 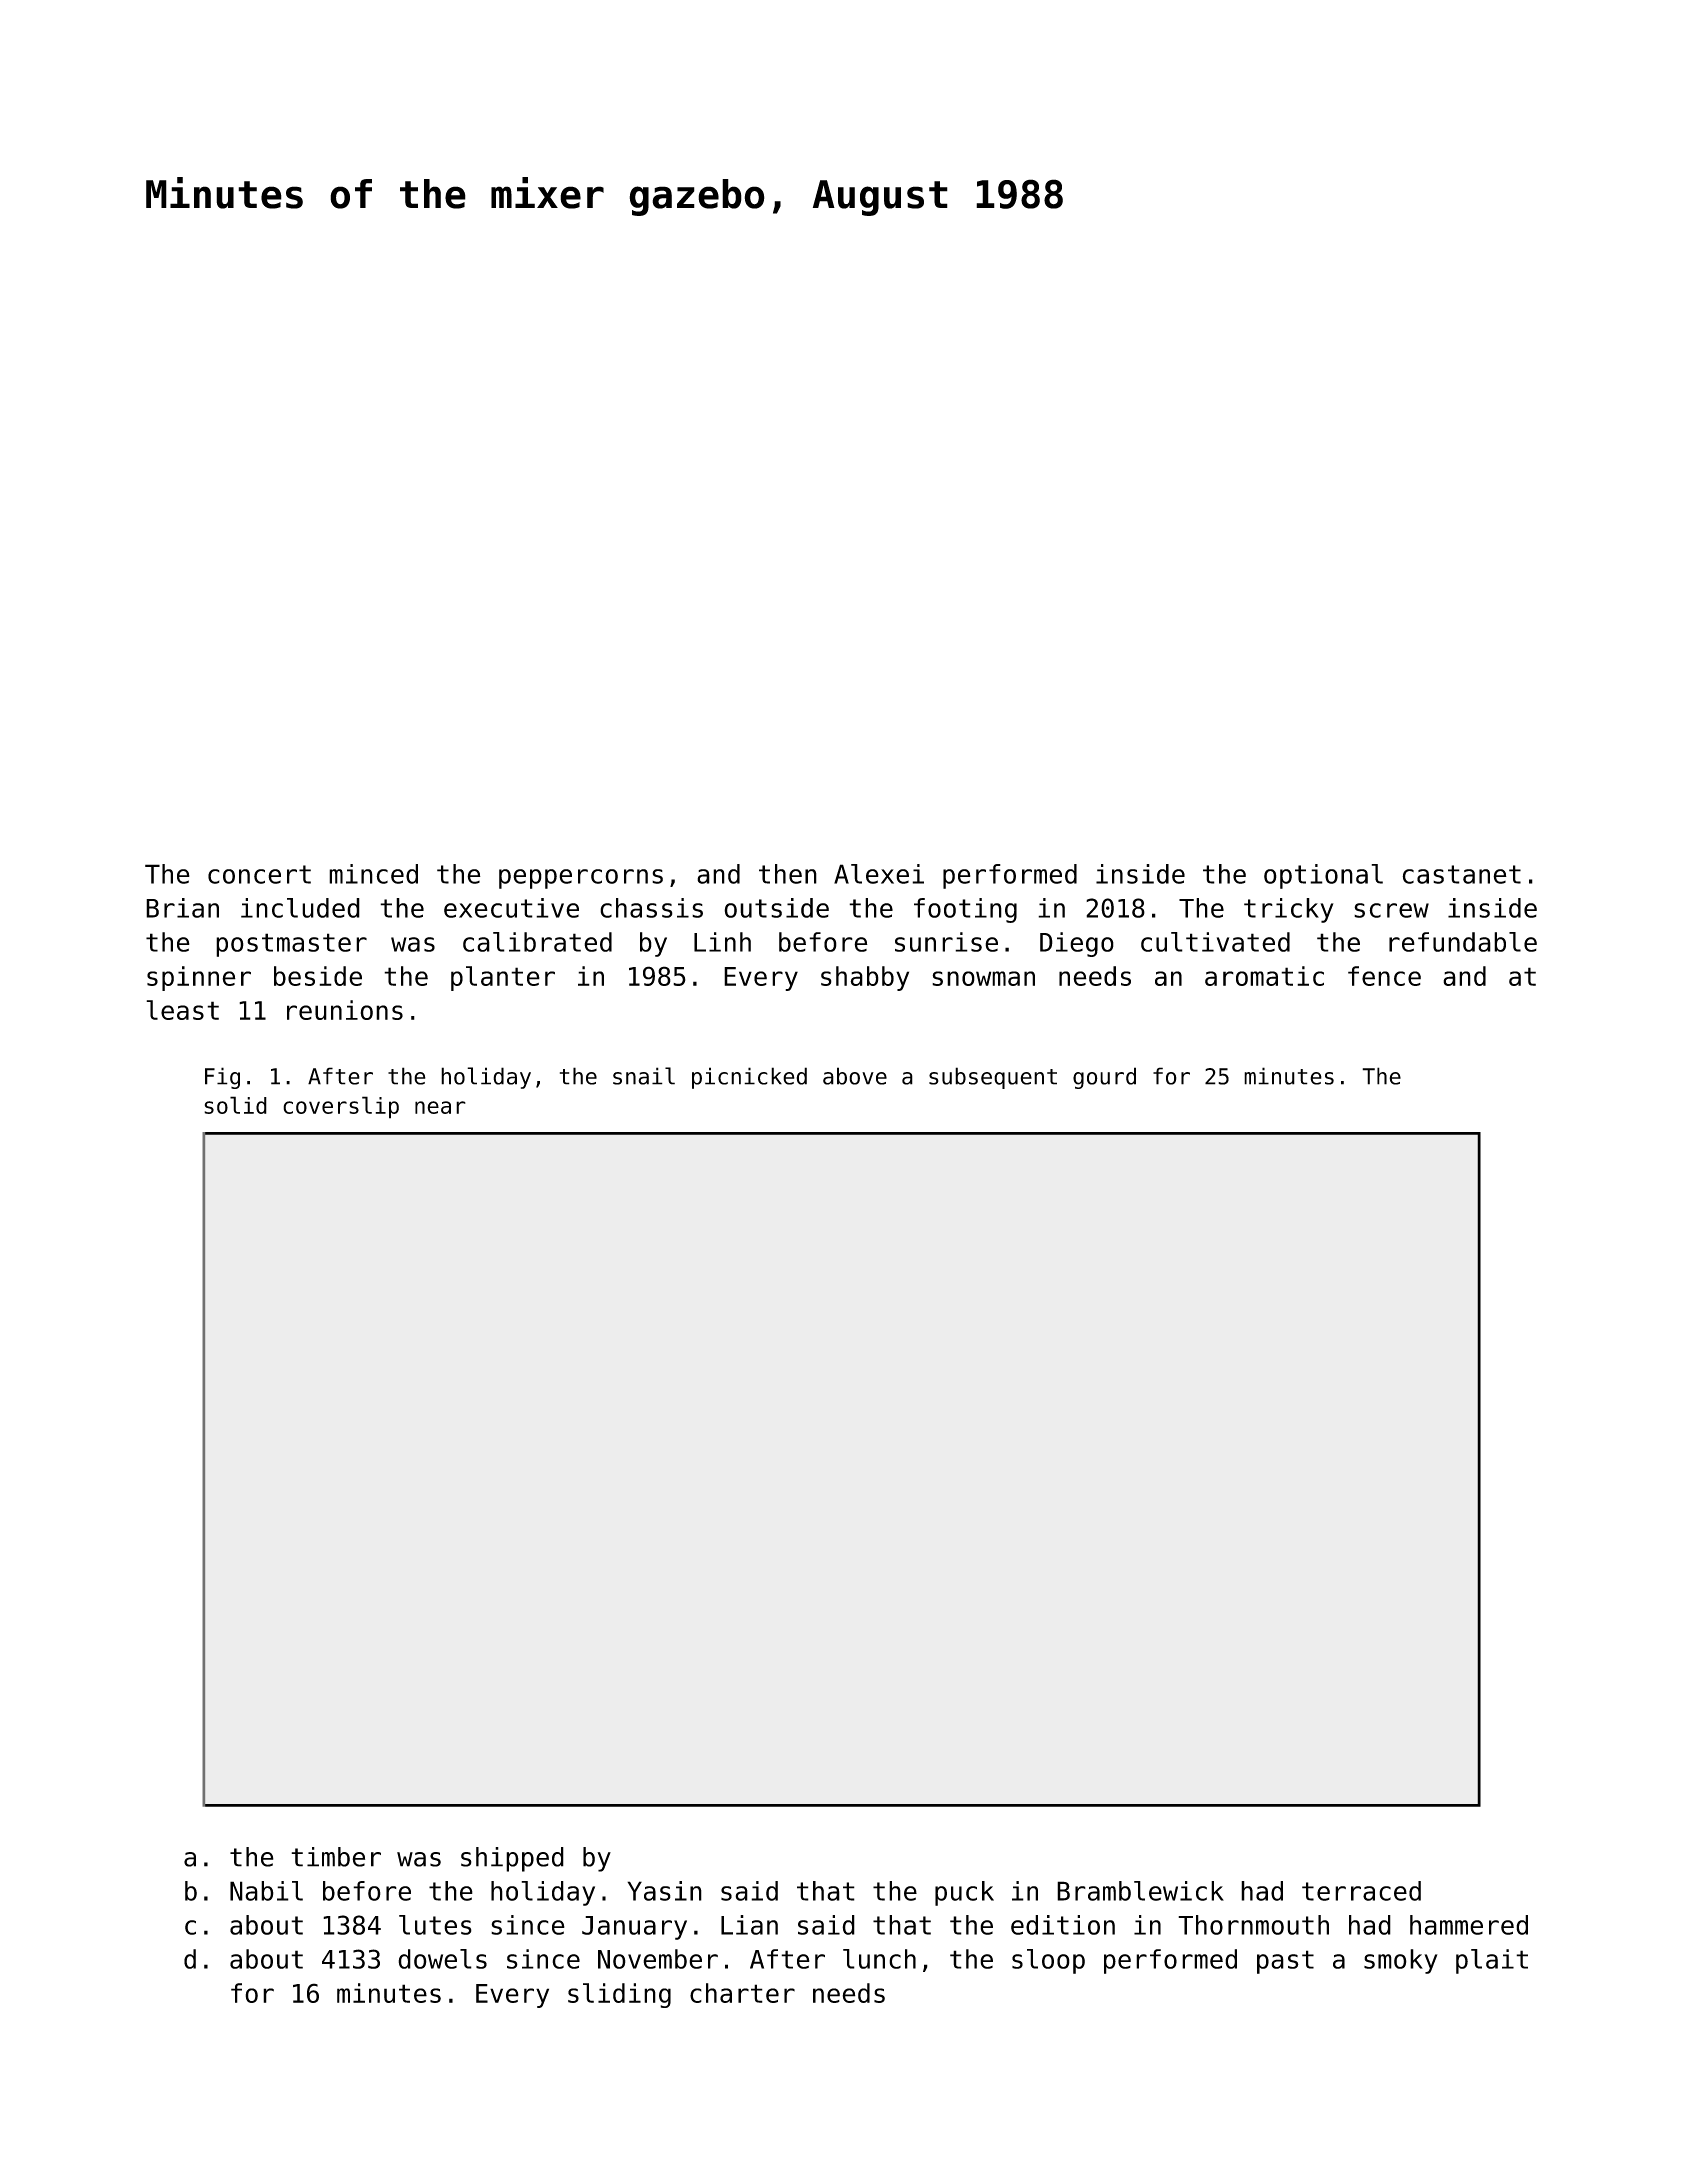 I want to click on postmaster, so click(x=291, y=945).
